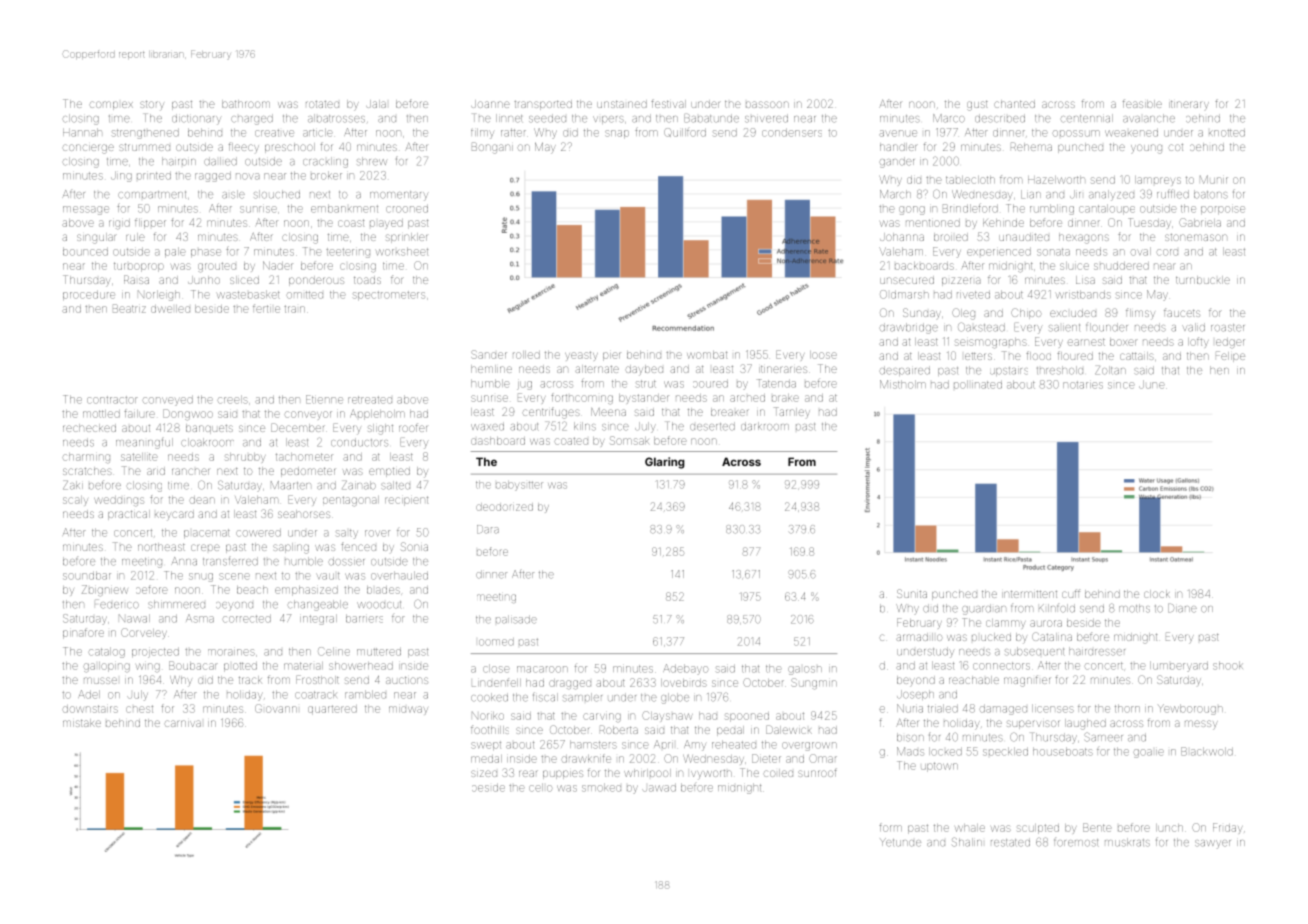 The height and width of the screenshot is (924, 1308). What do you see at coordinates (542, 669) in the screenshot?
I see `macaroon` at bounding box center [542, 669].
